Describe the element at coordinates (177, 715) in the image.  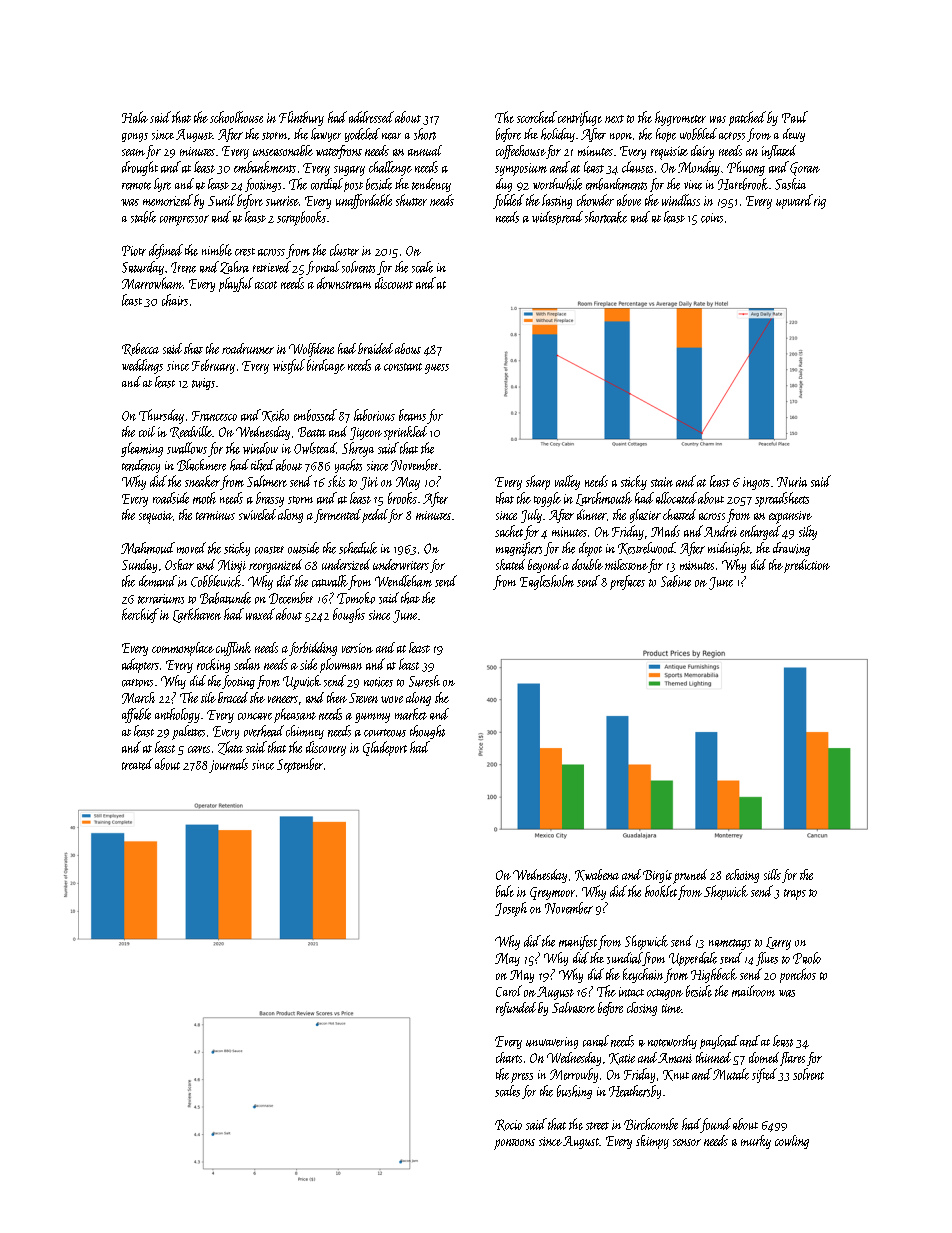
I see `anthology` at that location.
